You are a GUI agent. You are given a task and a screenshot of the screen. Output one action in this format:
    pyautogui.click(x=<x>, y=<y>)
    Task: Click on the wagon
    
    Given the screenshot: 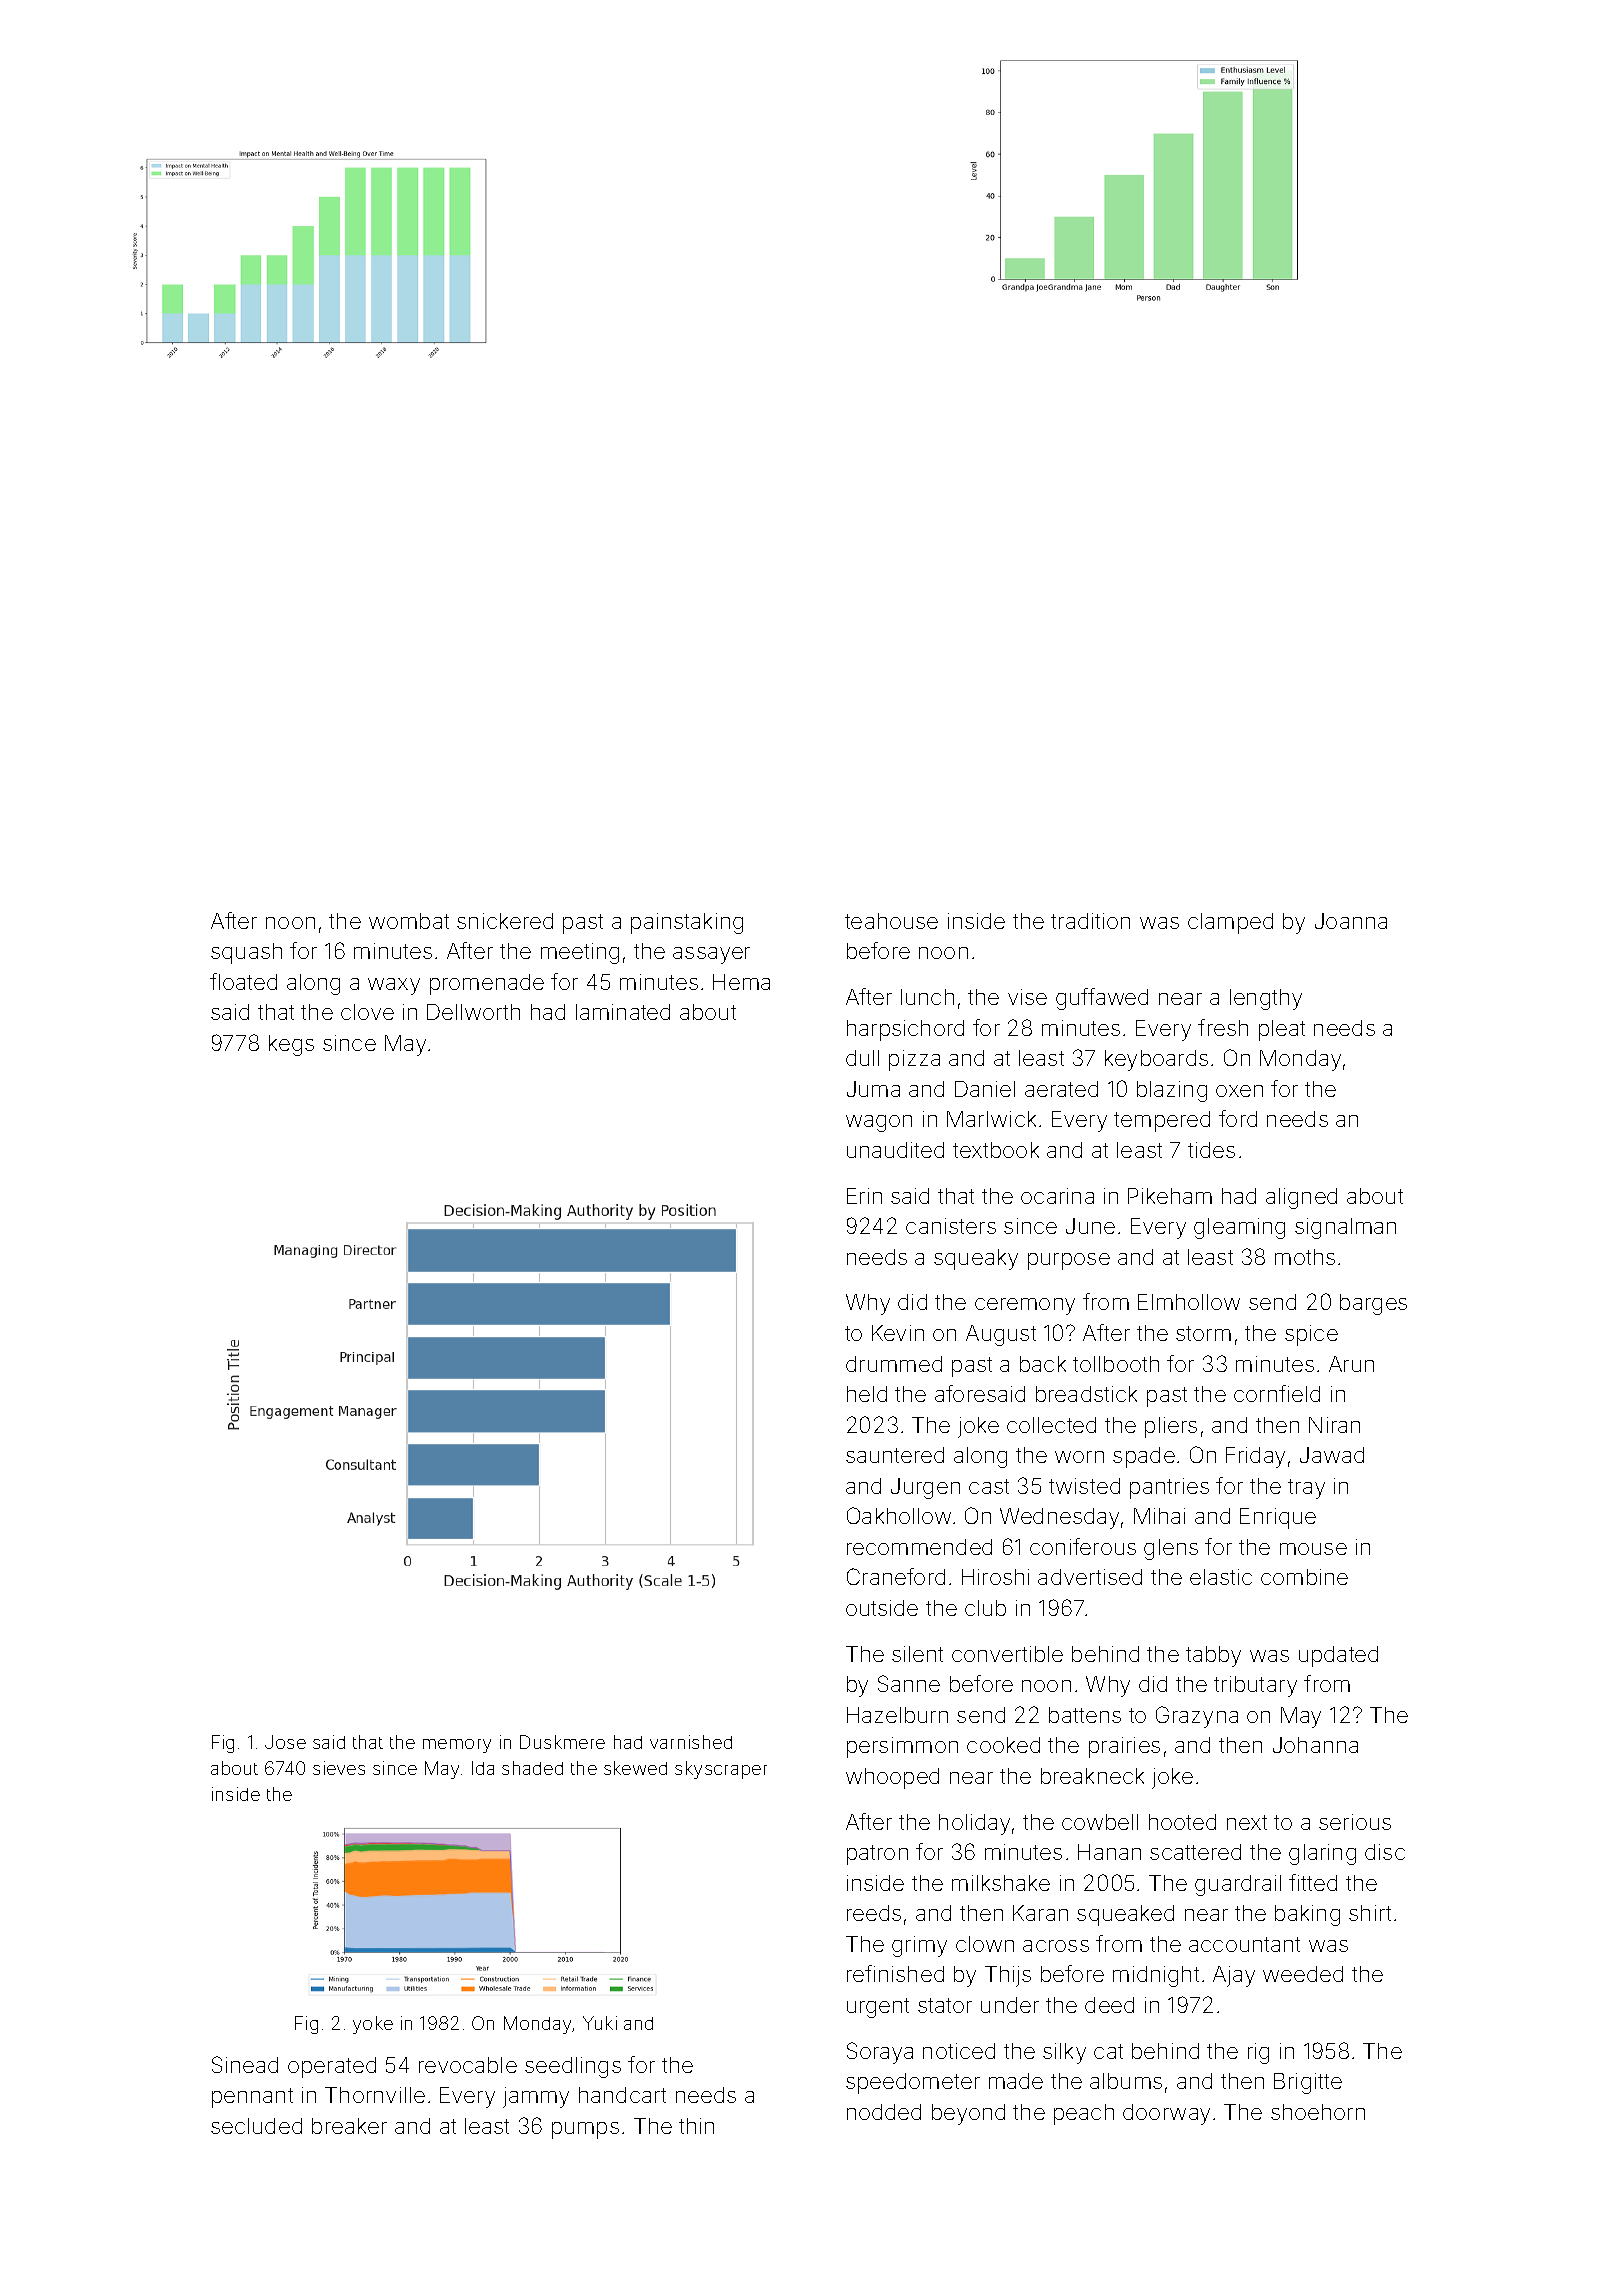 What is the action you would take?
    pyautogui.click(x=879, y=1123)
